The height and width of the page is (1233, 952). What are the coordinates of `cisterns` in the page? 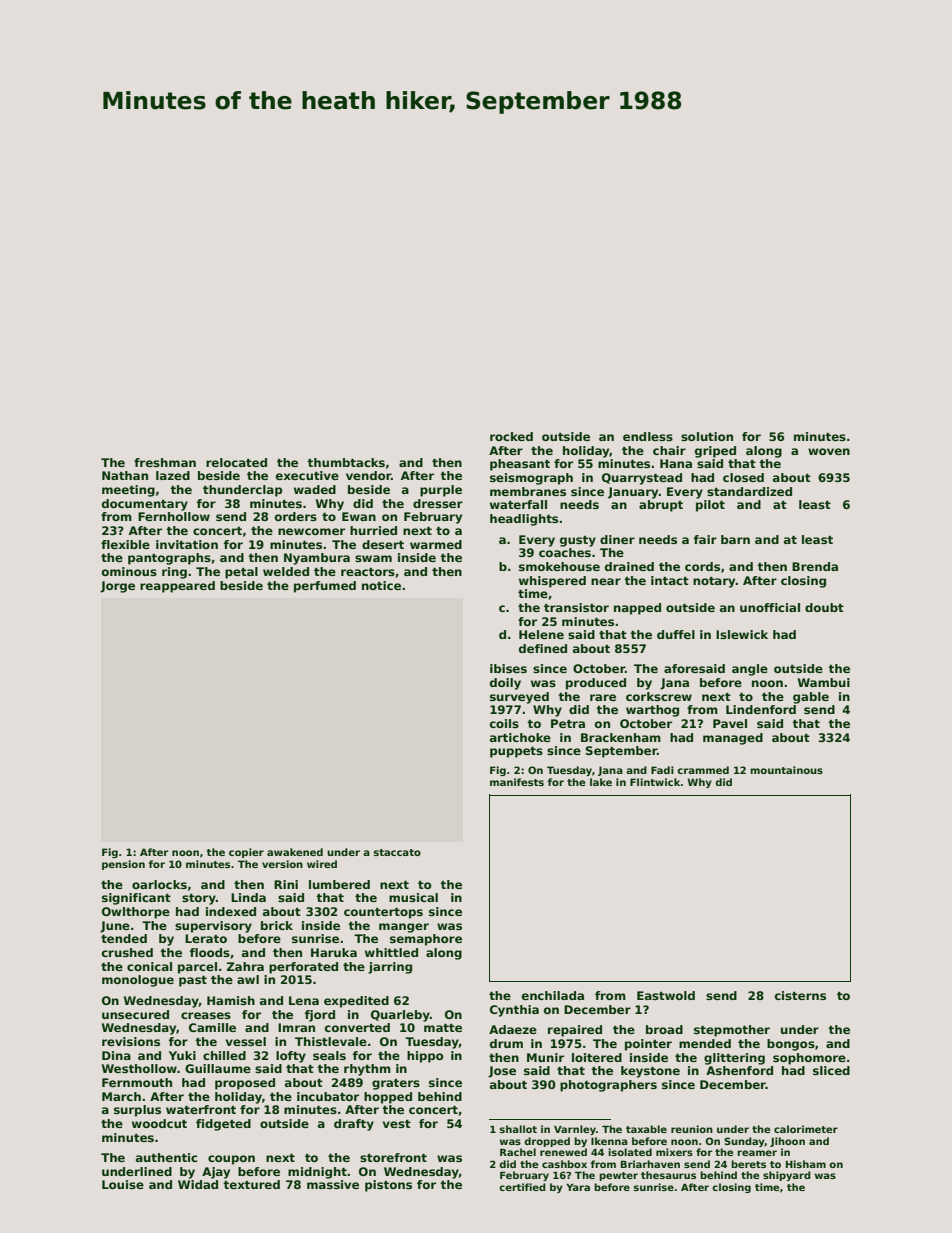 It's located at (800, 995).
